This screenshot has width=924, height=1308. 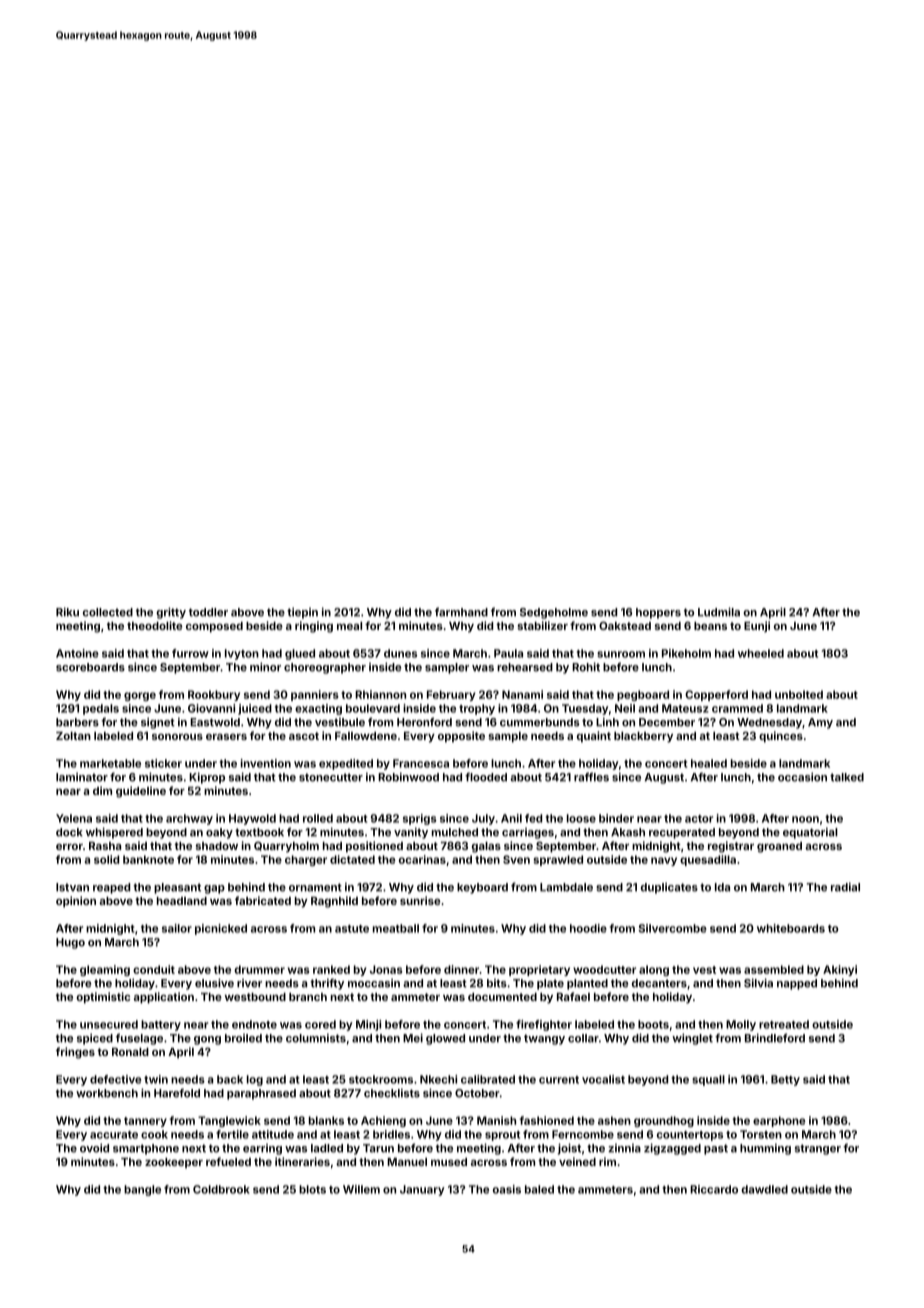 What do you see at coordinates (542, 625) in the screenshot?
I see `stabilizer` at bounding box center [542, 625].
